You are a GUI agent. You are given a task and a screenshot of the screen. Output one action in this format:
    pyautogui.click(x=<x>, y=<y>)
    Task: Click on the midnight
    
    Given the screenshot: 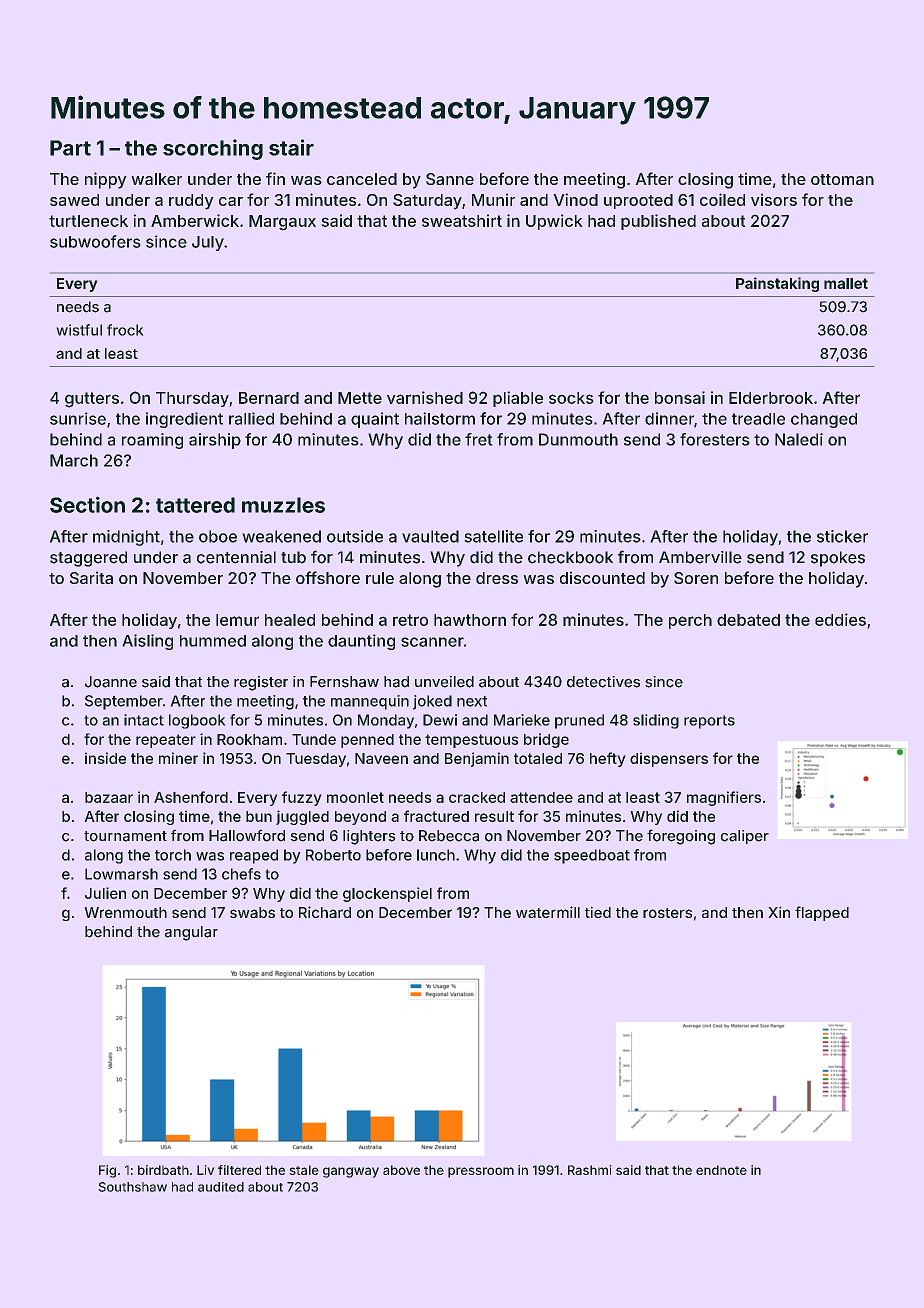 What is the action you would take?
    pyautogui.click(x=126, y=538)
